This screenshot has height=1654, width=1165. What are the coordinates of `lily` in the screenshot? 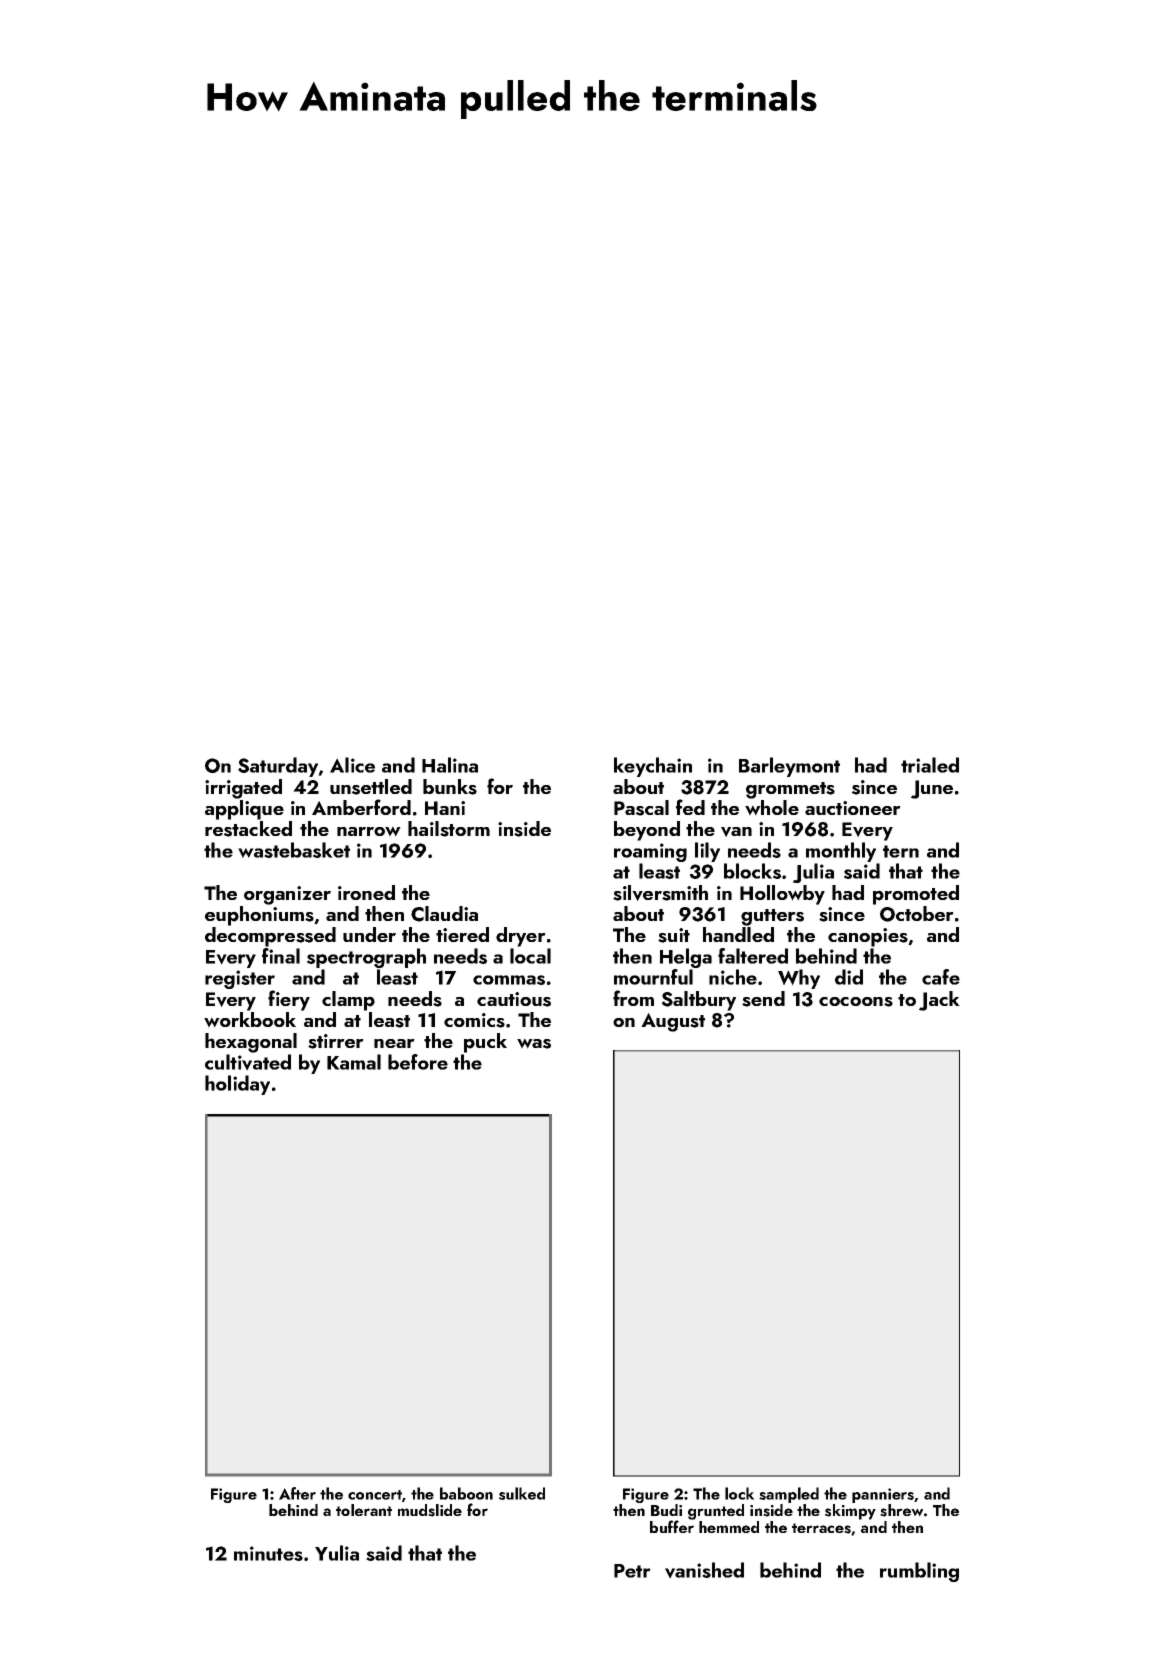 It's located at (707, 852).
